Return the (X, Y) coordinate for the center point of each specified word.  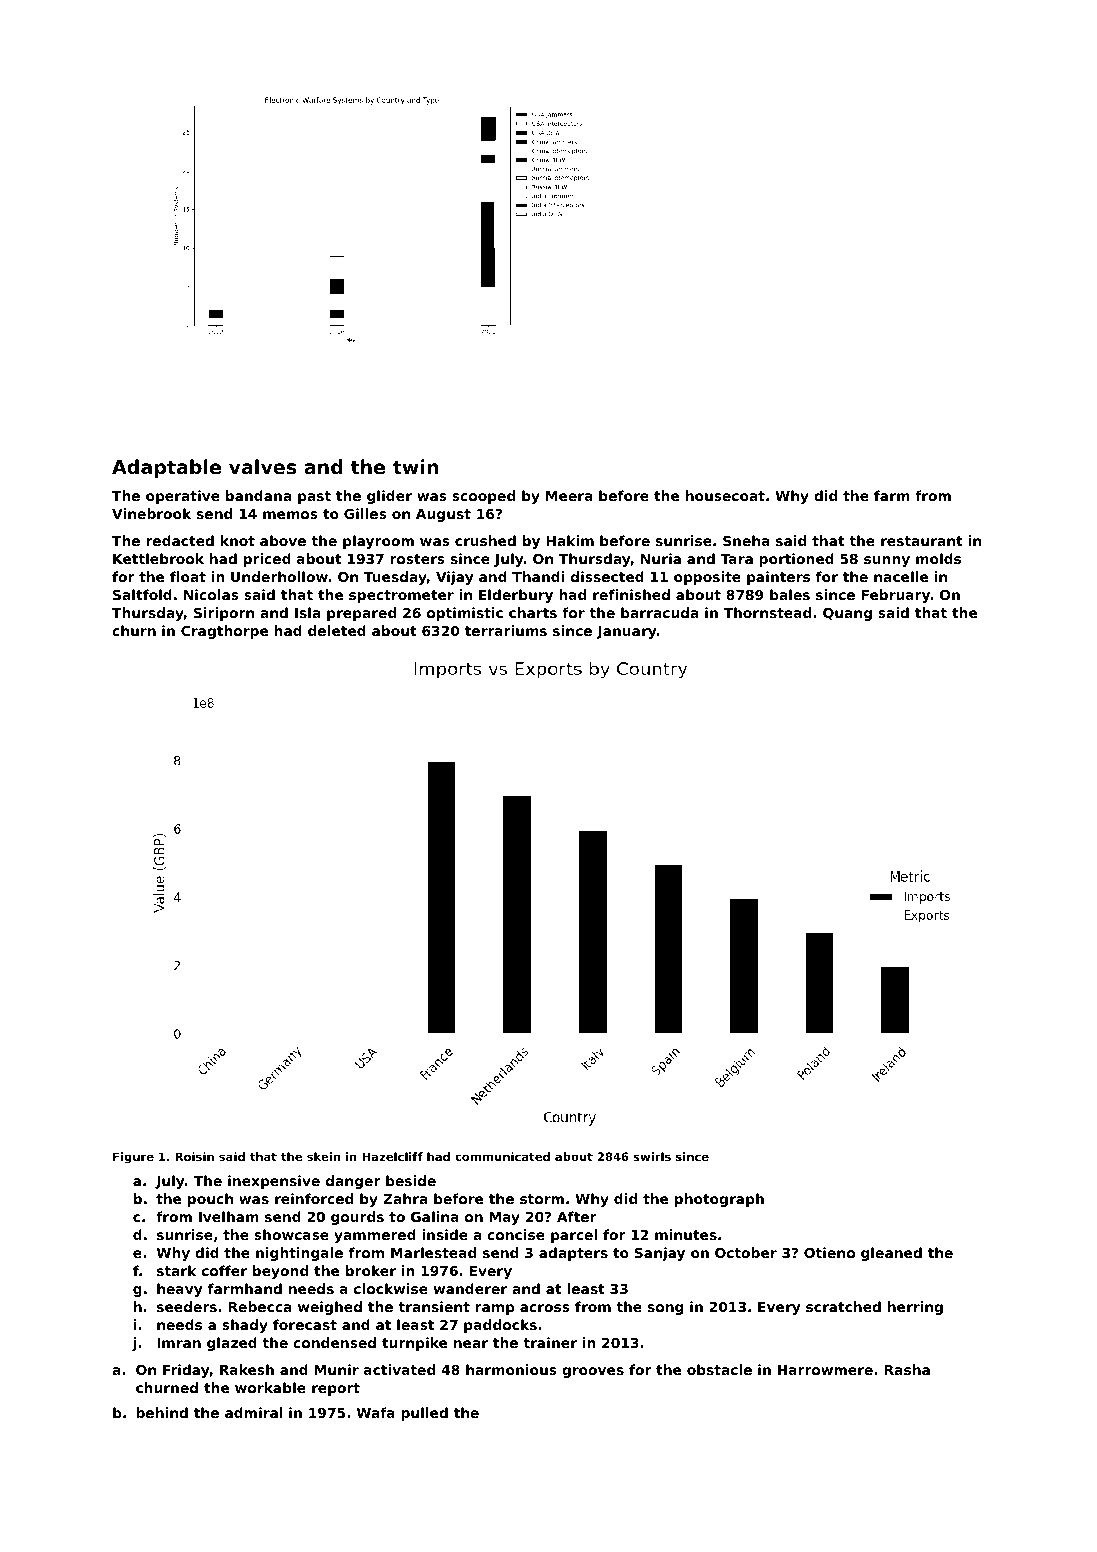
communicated (502, 1156)
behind (162, 1412)
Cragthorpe (224, 632)
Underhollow (279, 576)
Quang (847, 614)
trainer (550, 1342)
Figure (133, 1158)
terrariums (506, 630)
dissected (607, 576)
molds (938, 558)
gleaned (891, 1254)
